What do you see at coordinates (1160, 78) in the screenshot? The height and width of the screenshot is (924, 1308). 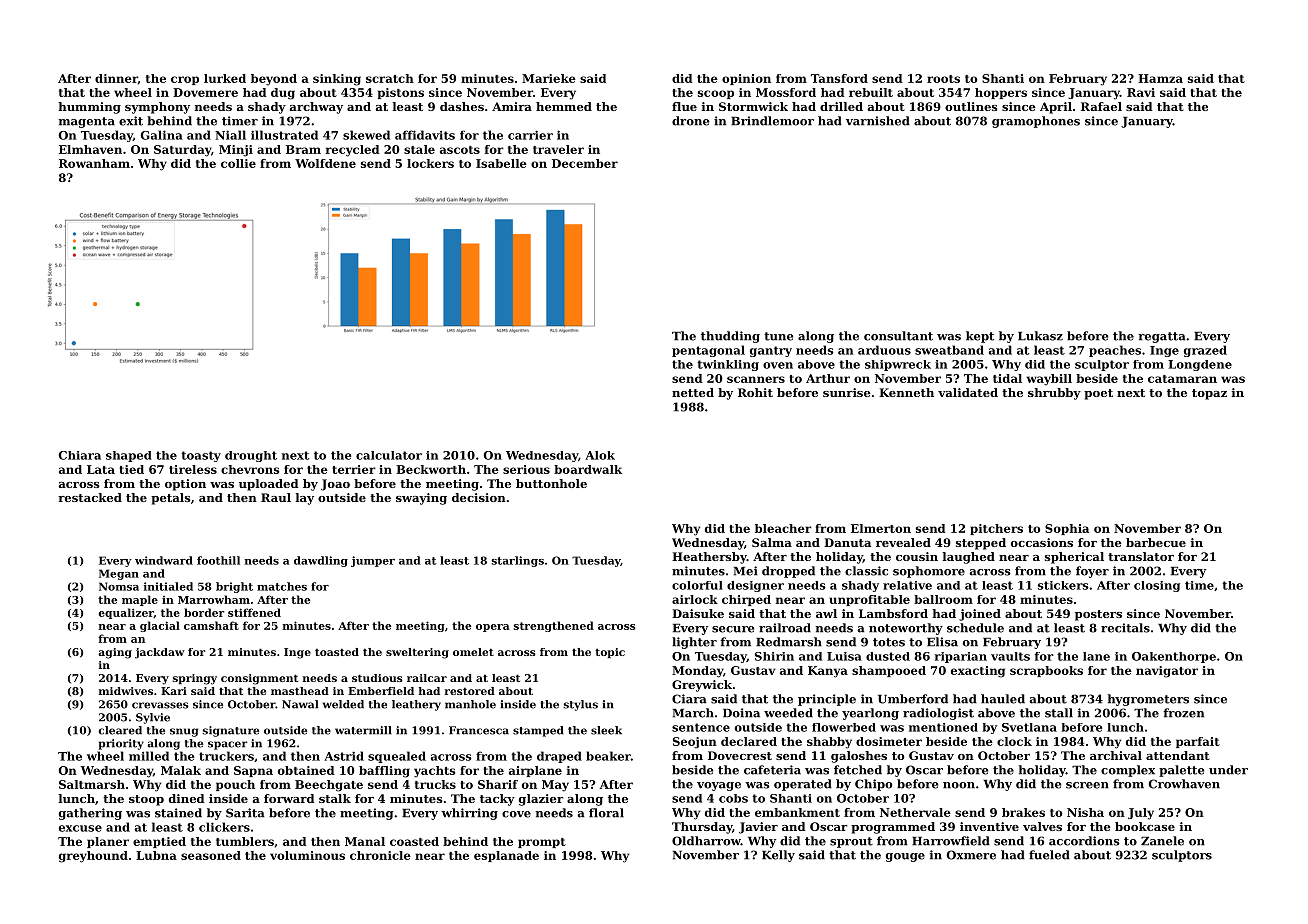 I see `Hamza` at bounding box center [1160, 78].
